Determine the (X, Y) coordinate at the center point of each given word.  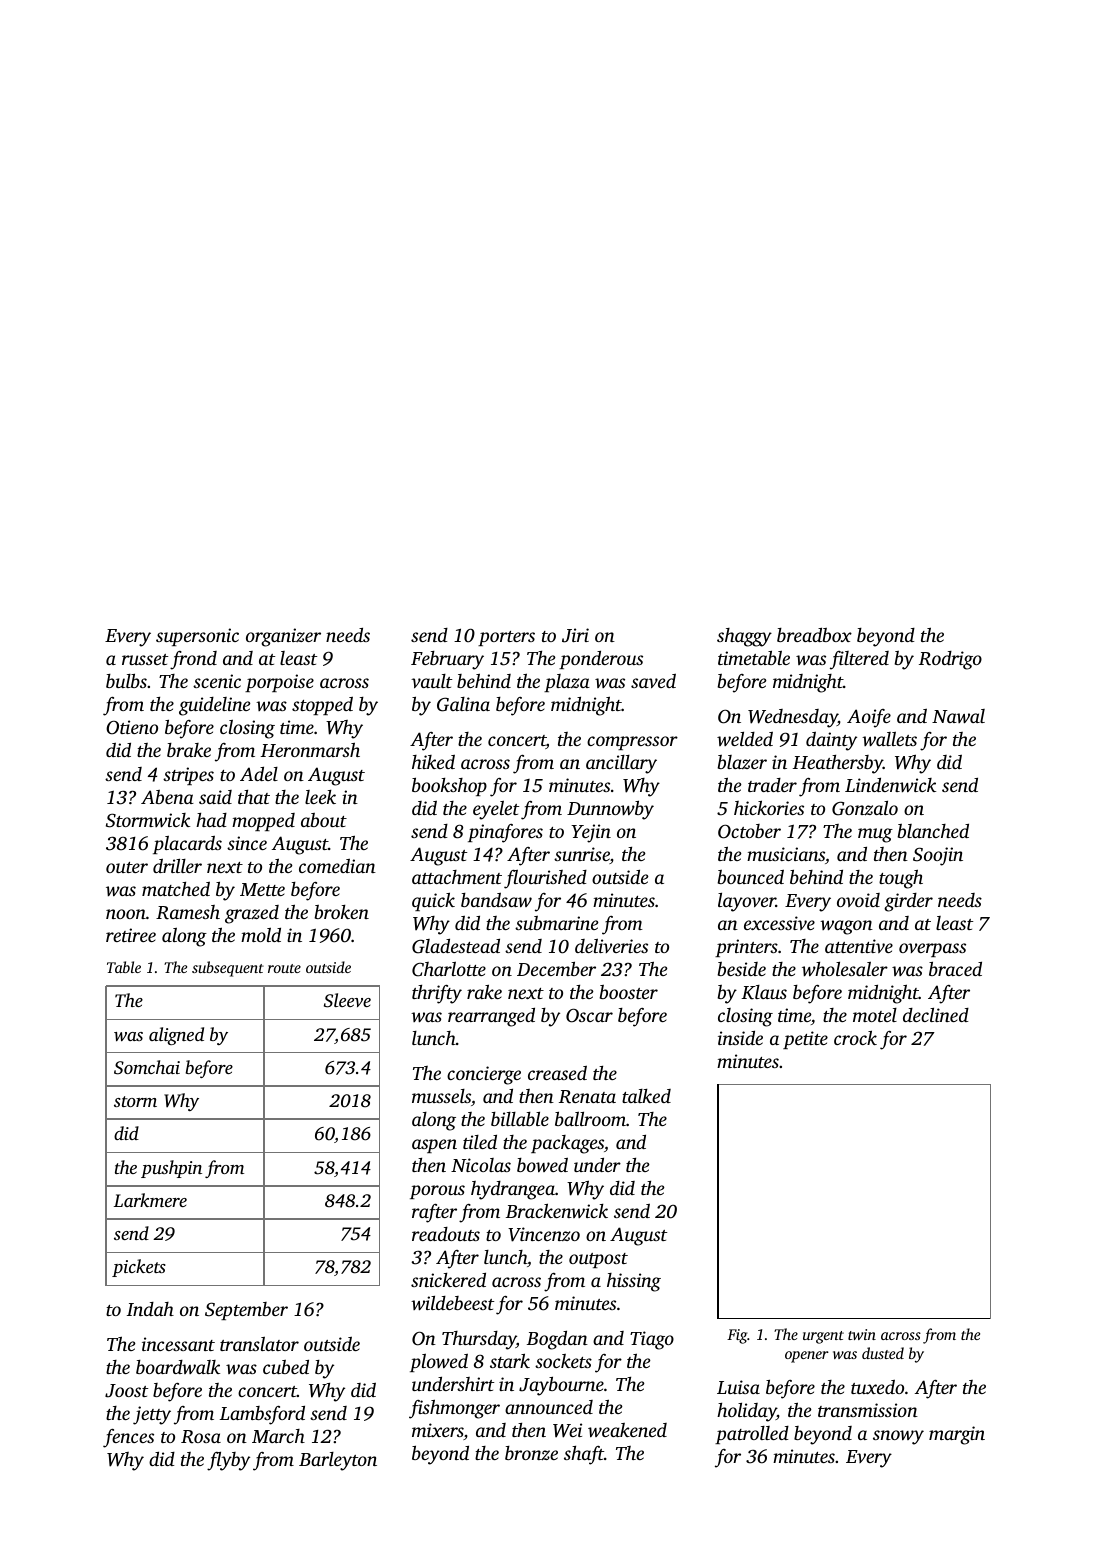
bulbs (126, 681)
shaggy (744, 637)
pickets (139, 1268)
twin (862, 1334)
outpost (598, 1260)
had (211, 820)
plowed (439, 1362)
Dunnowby (610, 810)
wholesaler (845, 968)
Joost (126, 1391)
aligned (176, 1036)
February (447, 660)
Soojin (938, 856)
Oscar (589, 1015)
